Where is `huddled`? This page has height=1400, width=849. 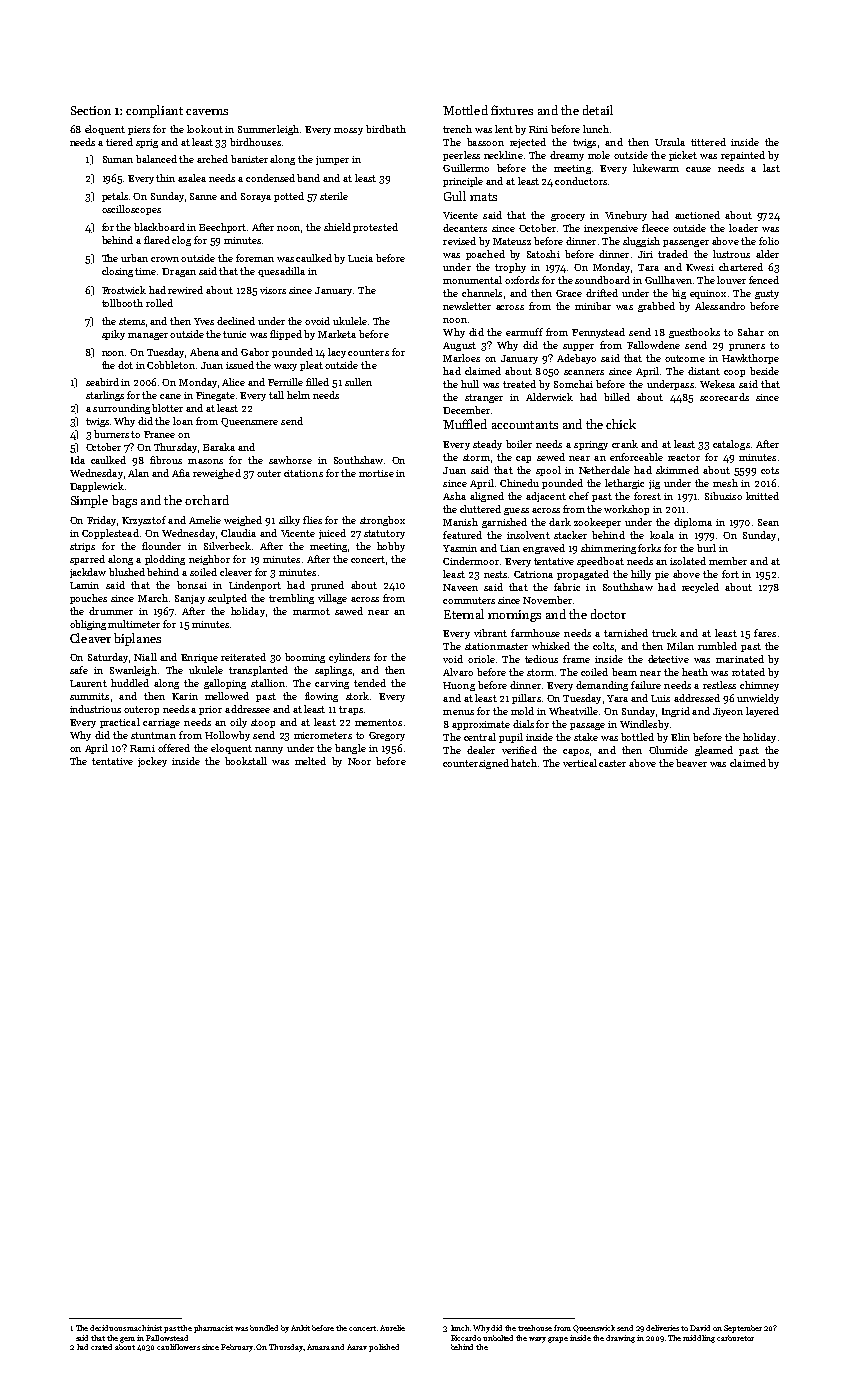
huddled is located at coordinates (130, 683).
